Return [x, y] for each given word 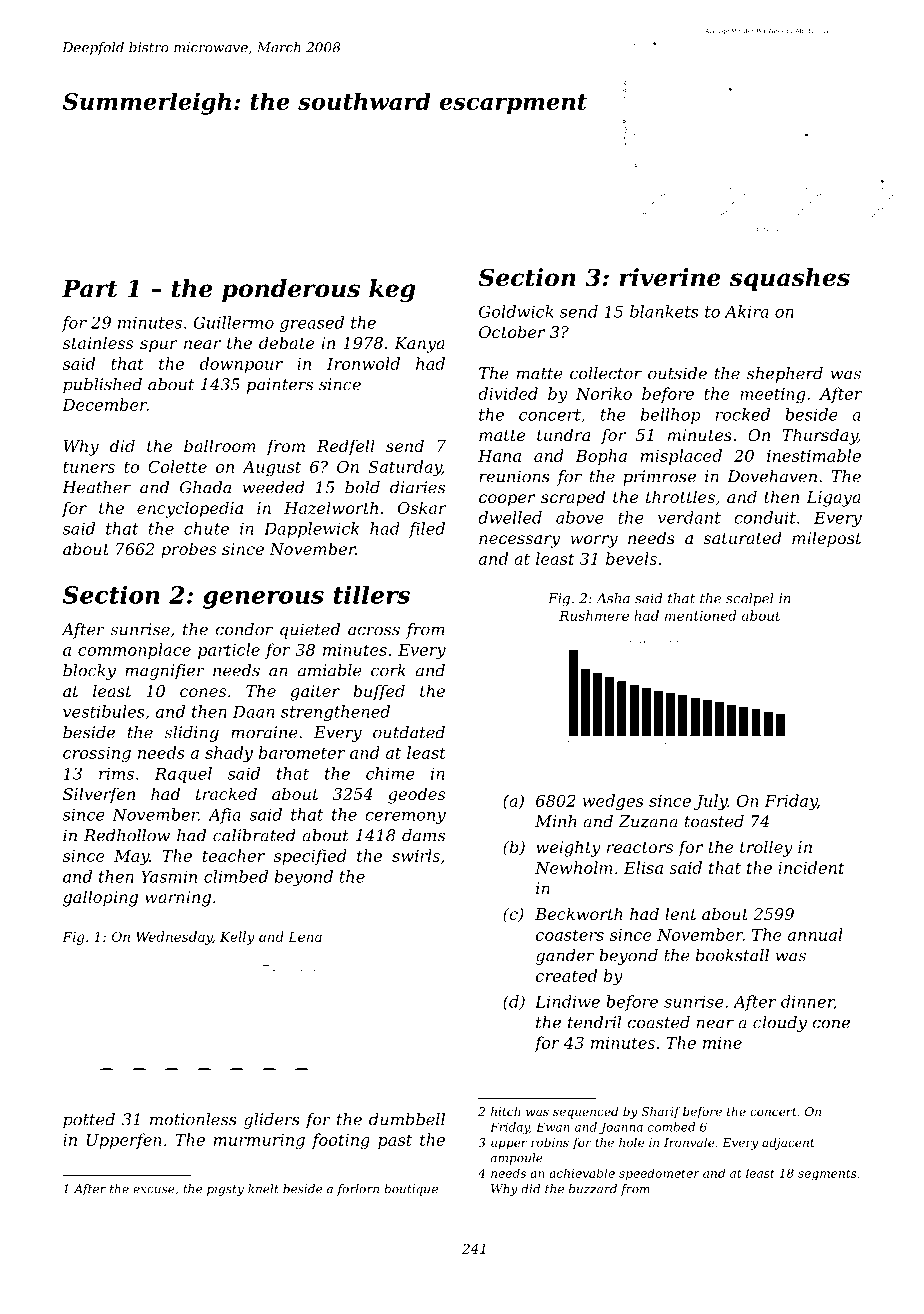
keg [392, 290]
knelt [263, 1189]
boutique [411, 1190]
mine [722, 1043]
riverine [670, 277]
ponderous [291, 290]
